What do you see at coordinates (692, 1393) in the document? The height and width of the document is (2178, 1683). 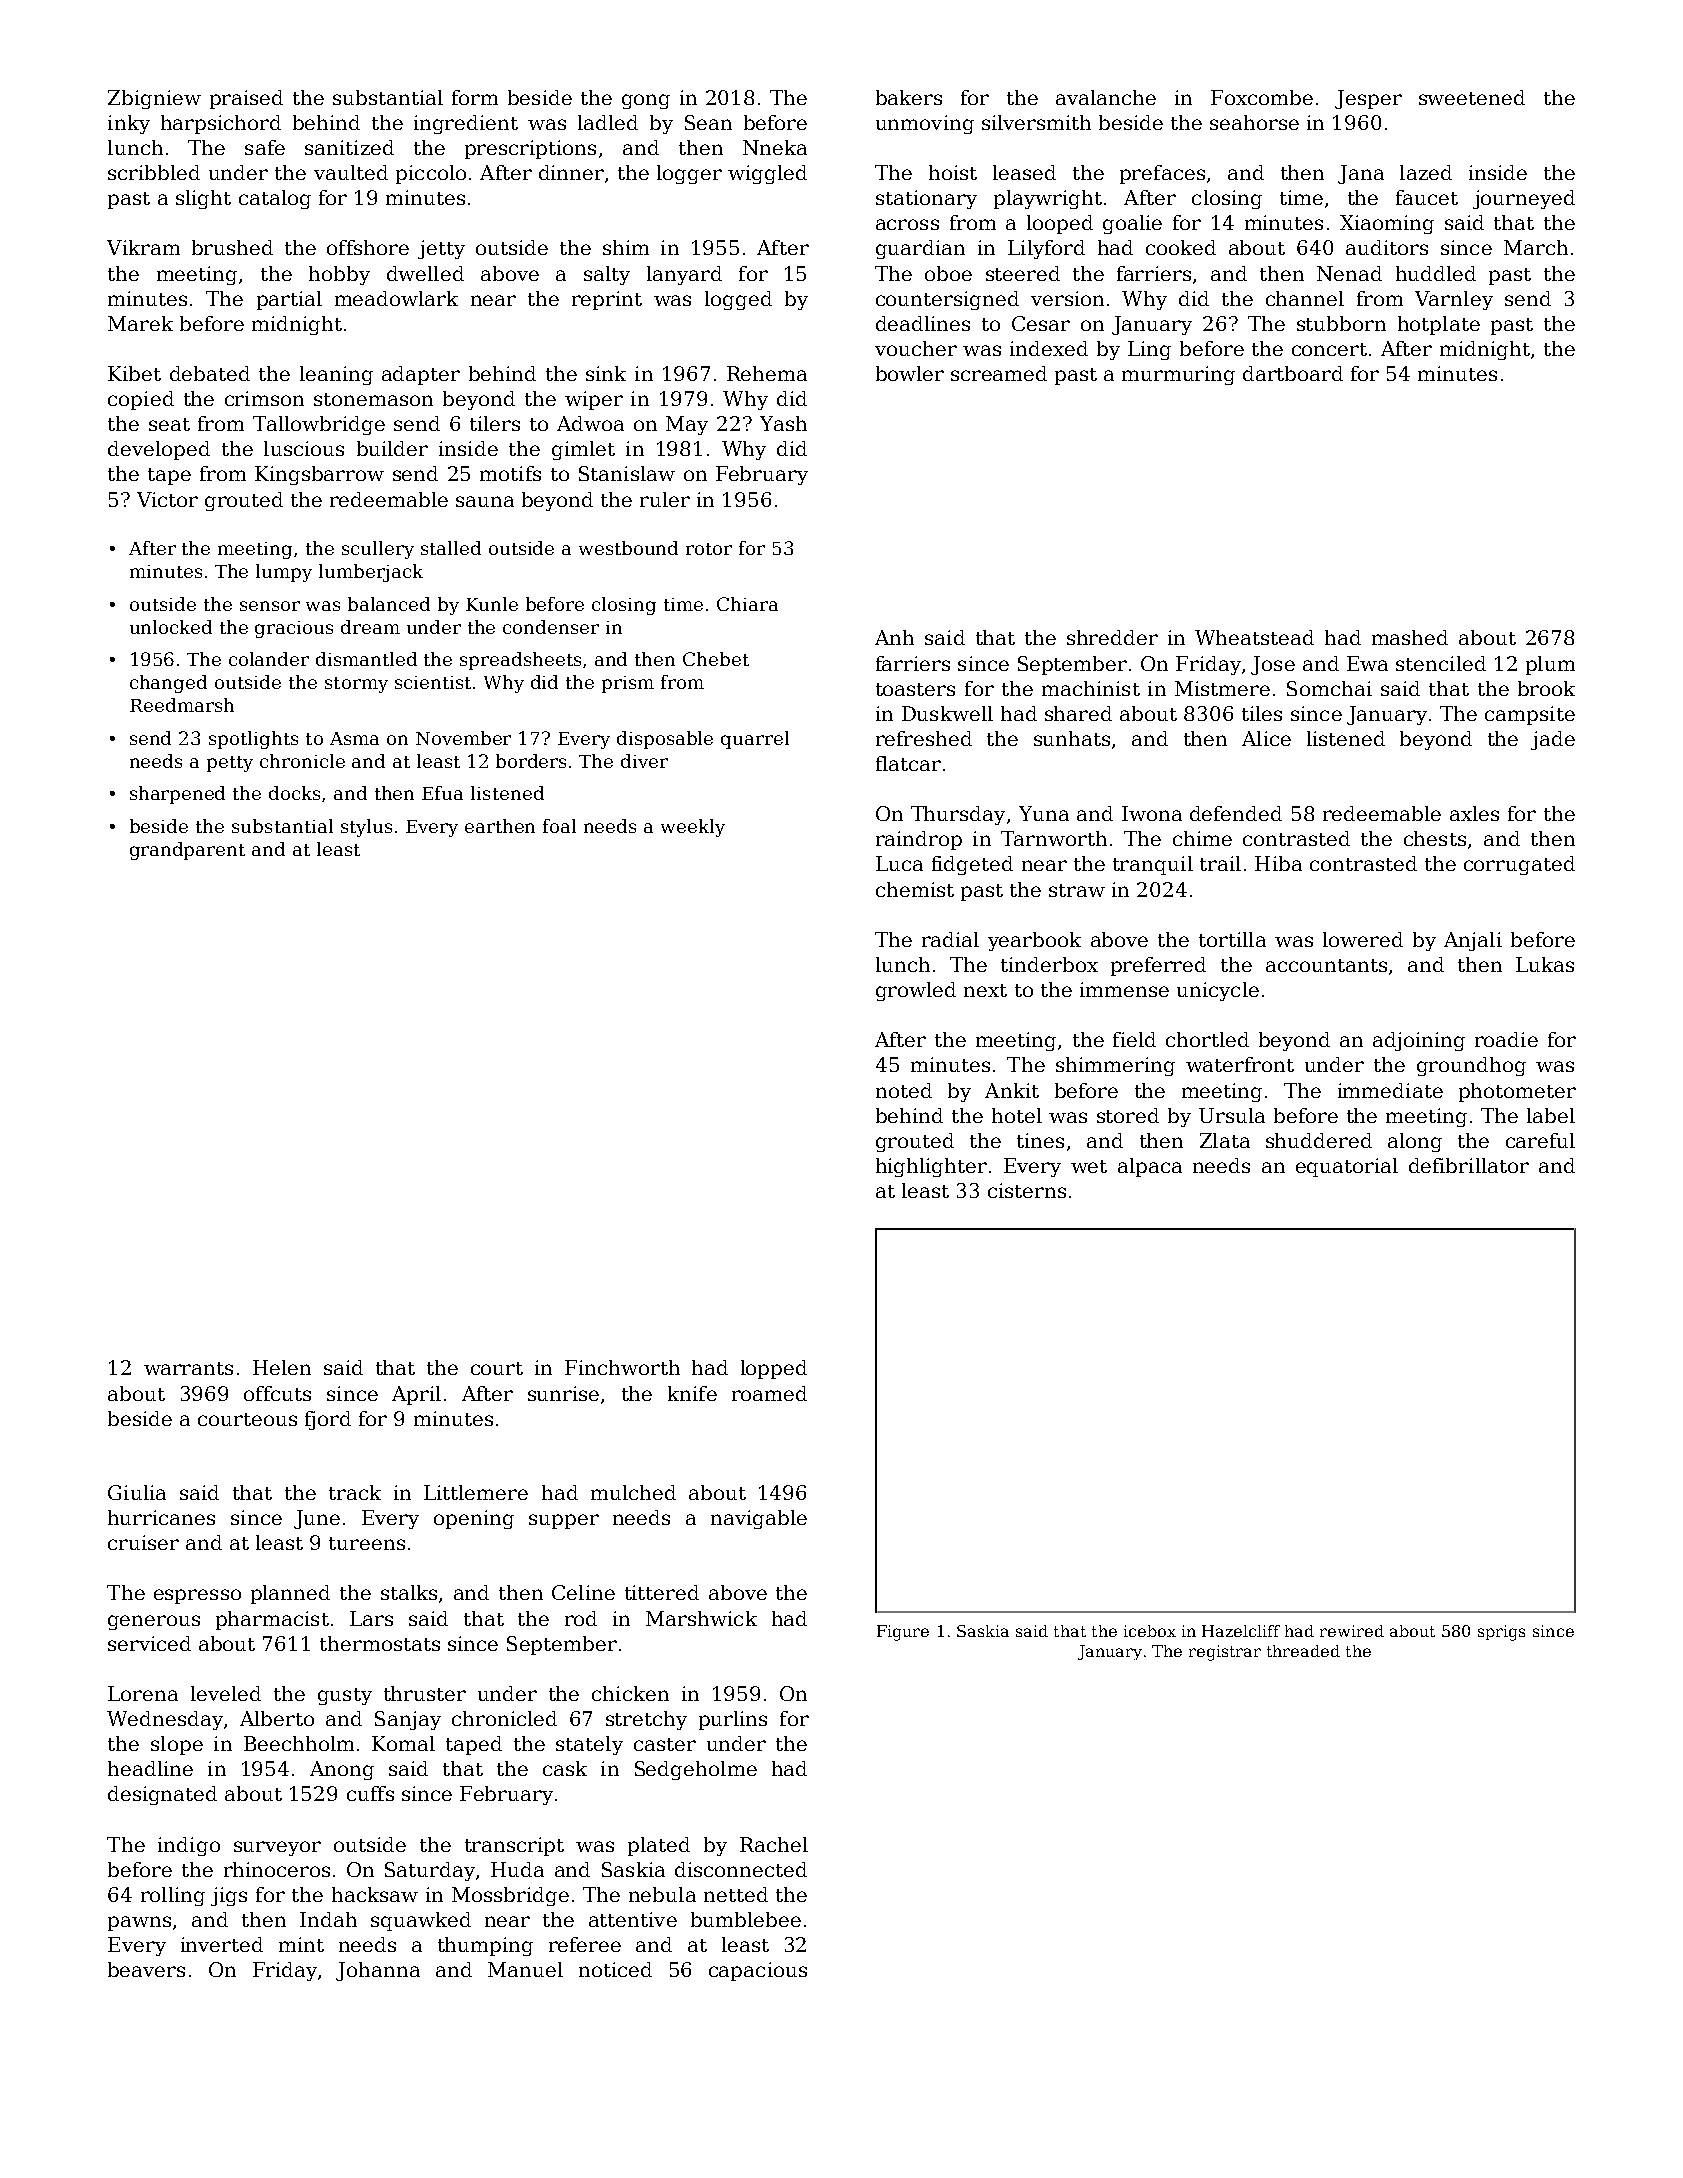 I see `knife` at bounding box center [692, 1393].
